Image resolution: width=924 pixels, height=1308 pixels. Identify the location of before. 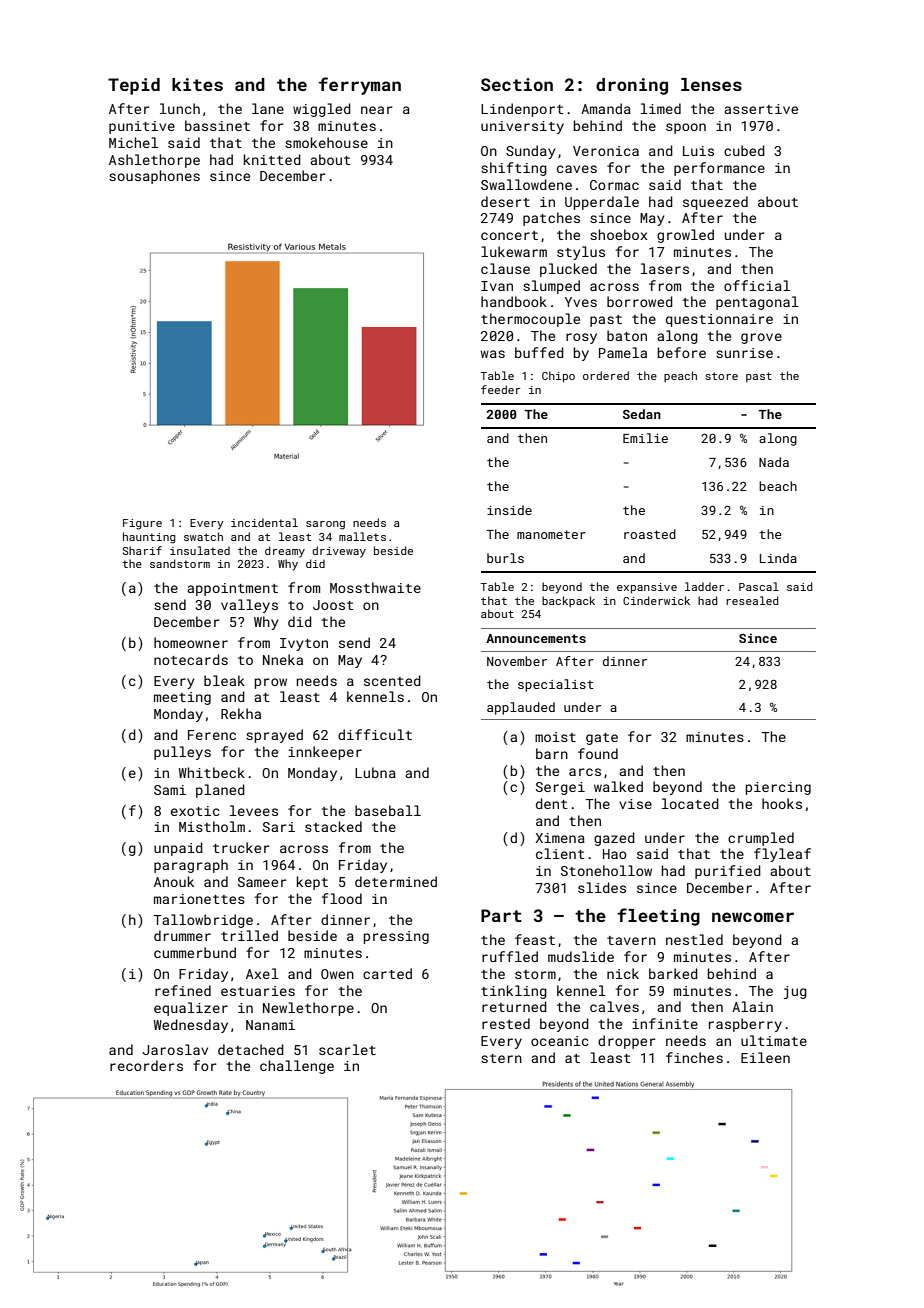
(682, 352).
